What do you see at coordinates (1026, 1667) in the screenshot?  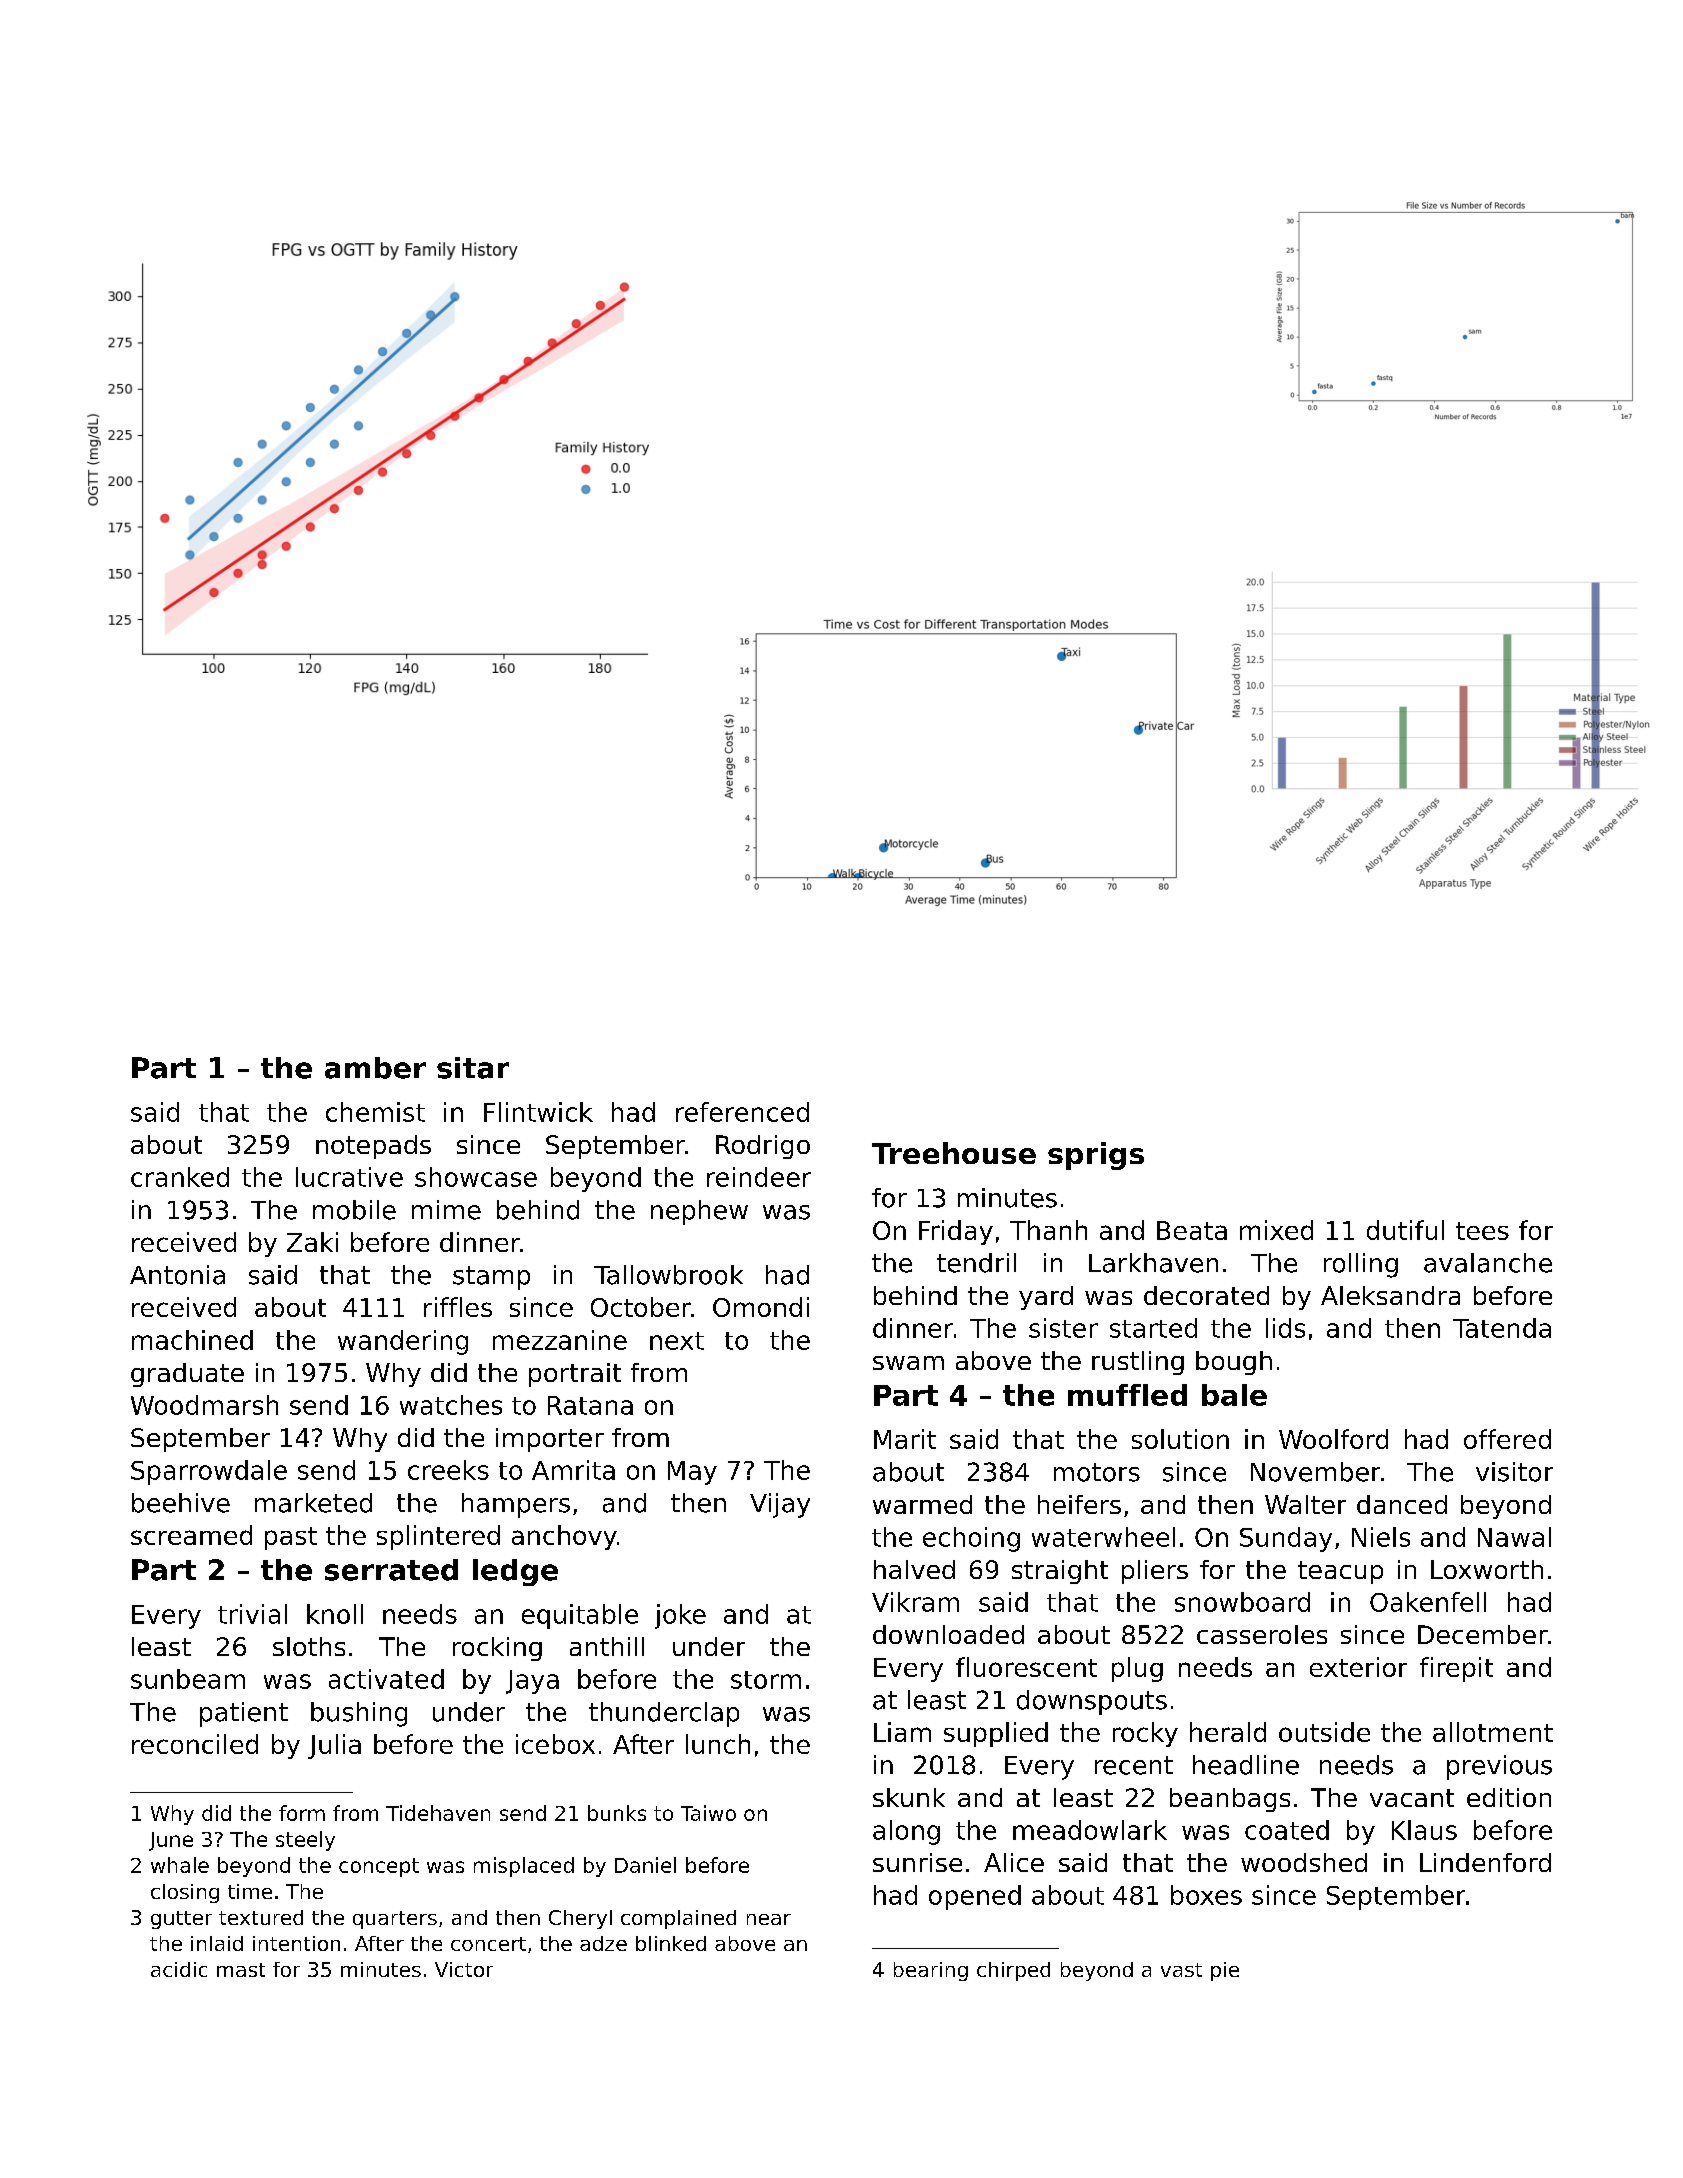 I see `fluorescent` at bounding box center [1026, 1667].
